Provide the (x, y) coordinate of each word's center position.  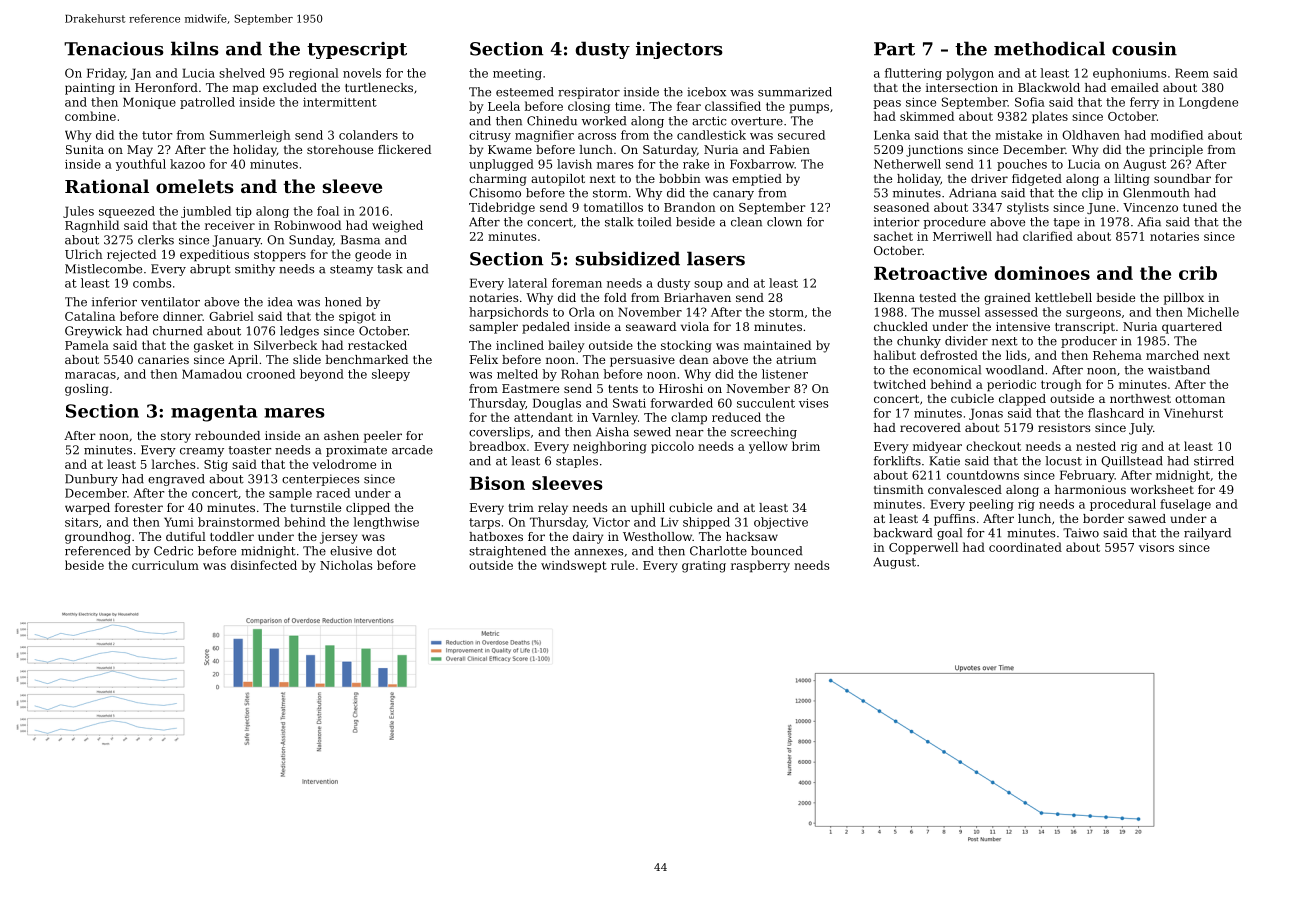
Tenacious (114, 49)
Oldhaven (1091, 135)
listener (785, 374)
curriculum (165, 565)
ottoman (1200, 399)
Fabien (790, 149)
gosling (86, 390)
